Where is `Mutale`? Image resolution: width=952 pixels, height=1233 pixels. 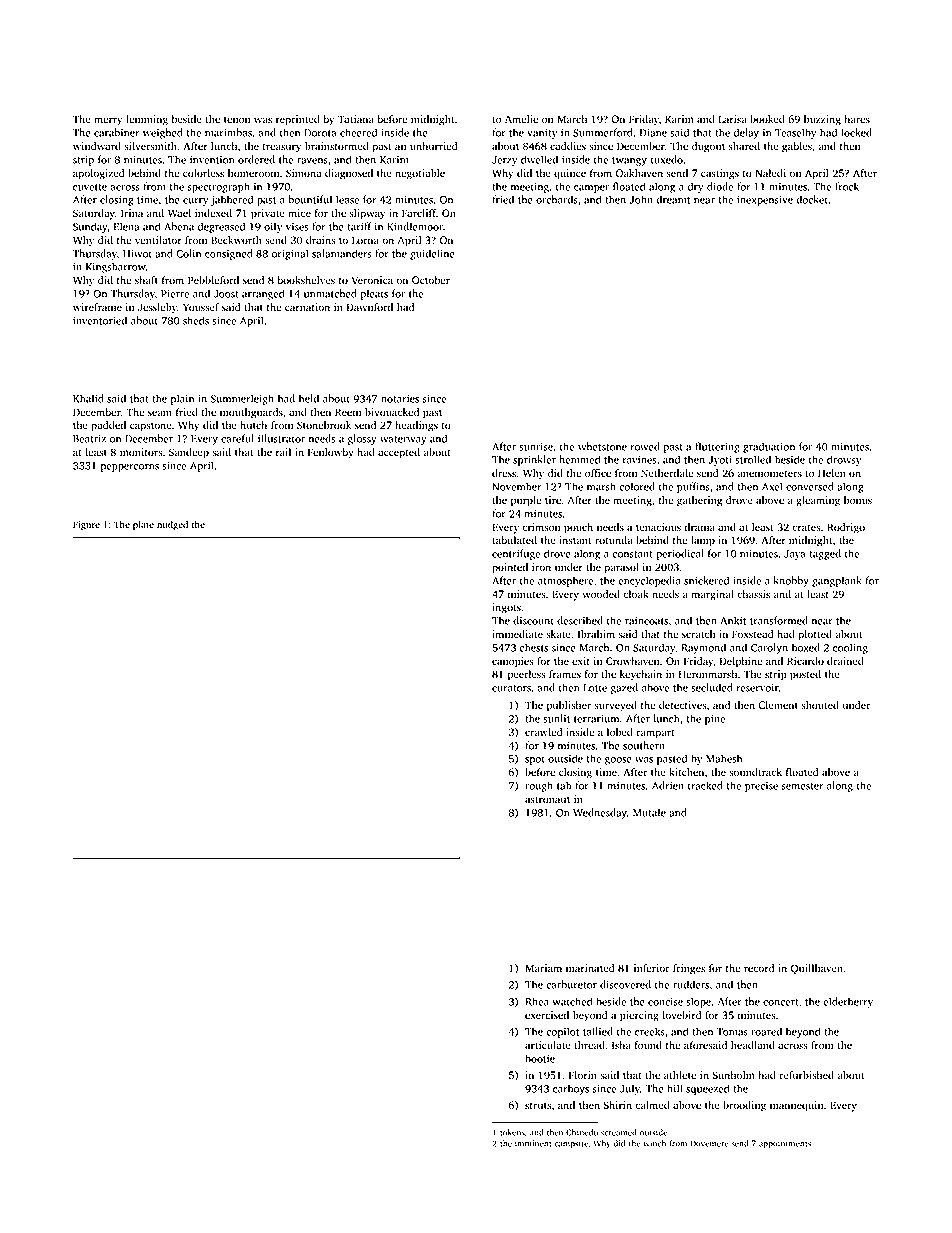
Mutale is located at coordinates (649, 812).
